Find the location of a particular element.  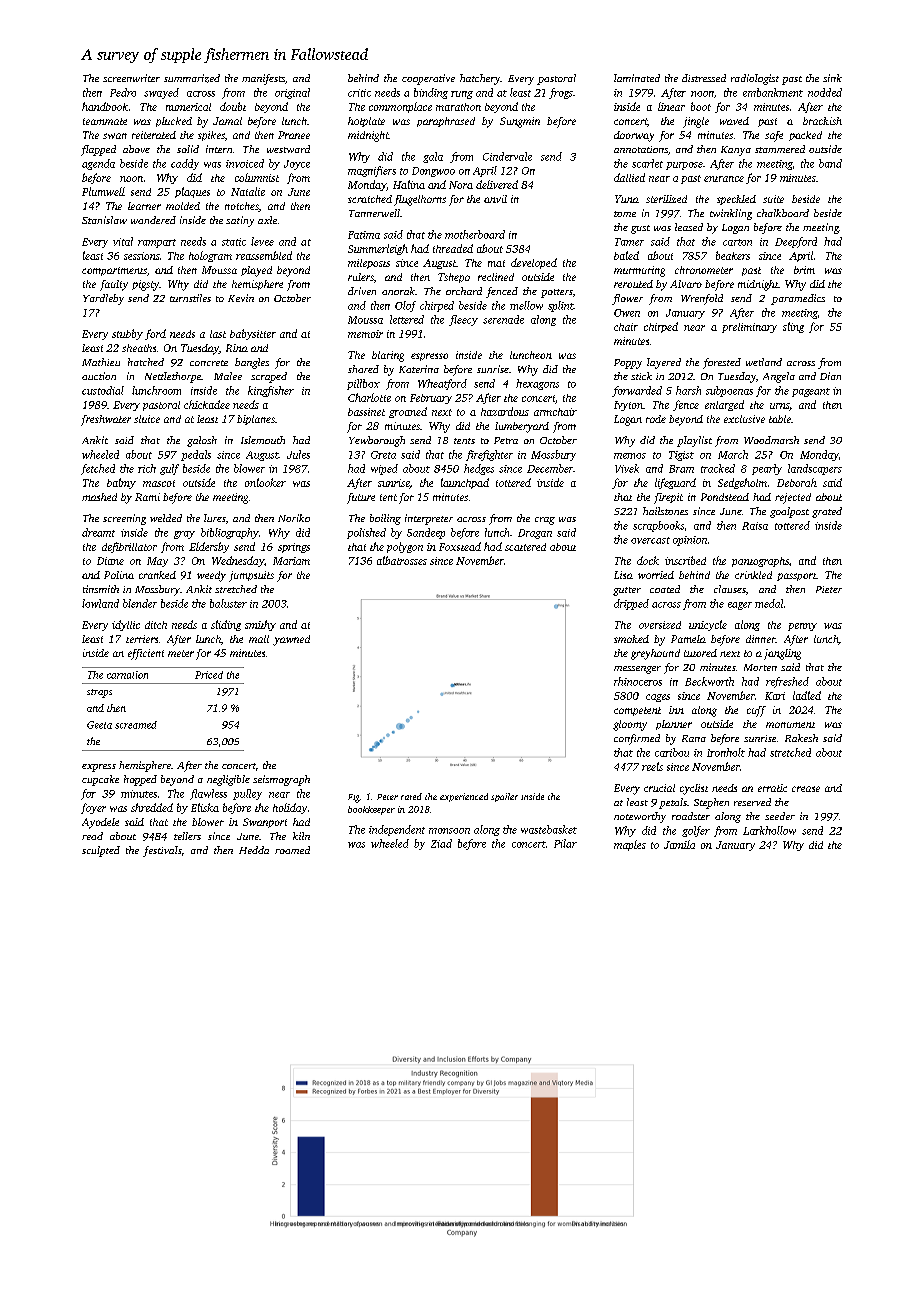

Sedgeholm is located at coordinates (742, 483).
